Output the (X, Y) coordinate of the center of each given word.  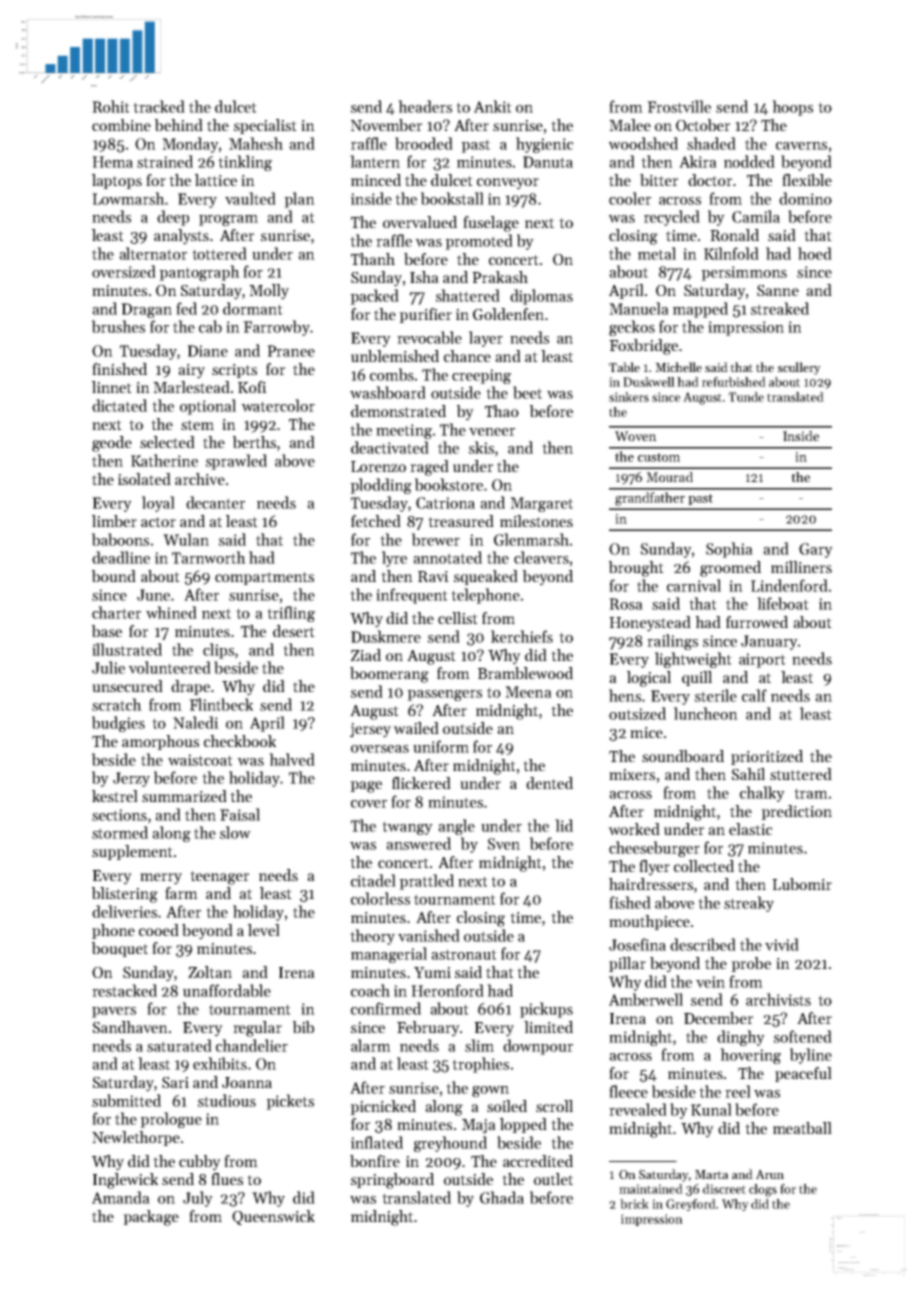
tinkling (245, 163)
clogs (763, 1190)
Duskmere (386, 636)
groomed (730, 569)
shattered (468, 295)
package (151, 1218)
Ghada (502, 1197)
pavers (114, 1012)
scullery (799, 368)
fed (186, 308)
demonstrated (398, 411)
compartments (264, 578)
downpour (538, 1047)
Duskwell (649, 382)
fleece (628, 1091)
